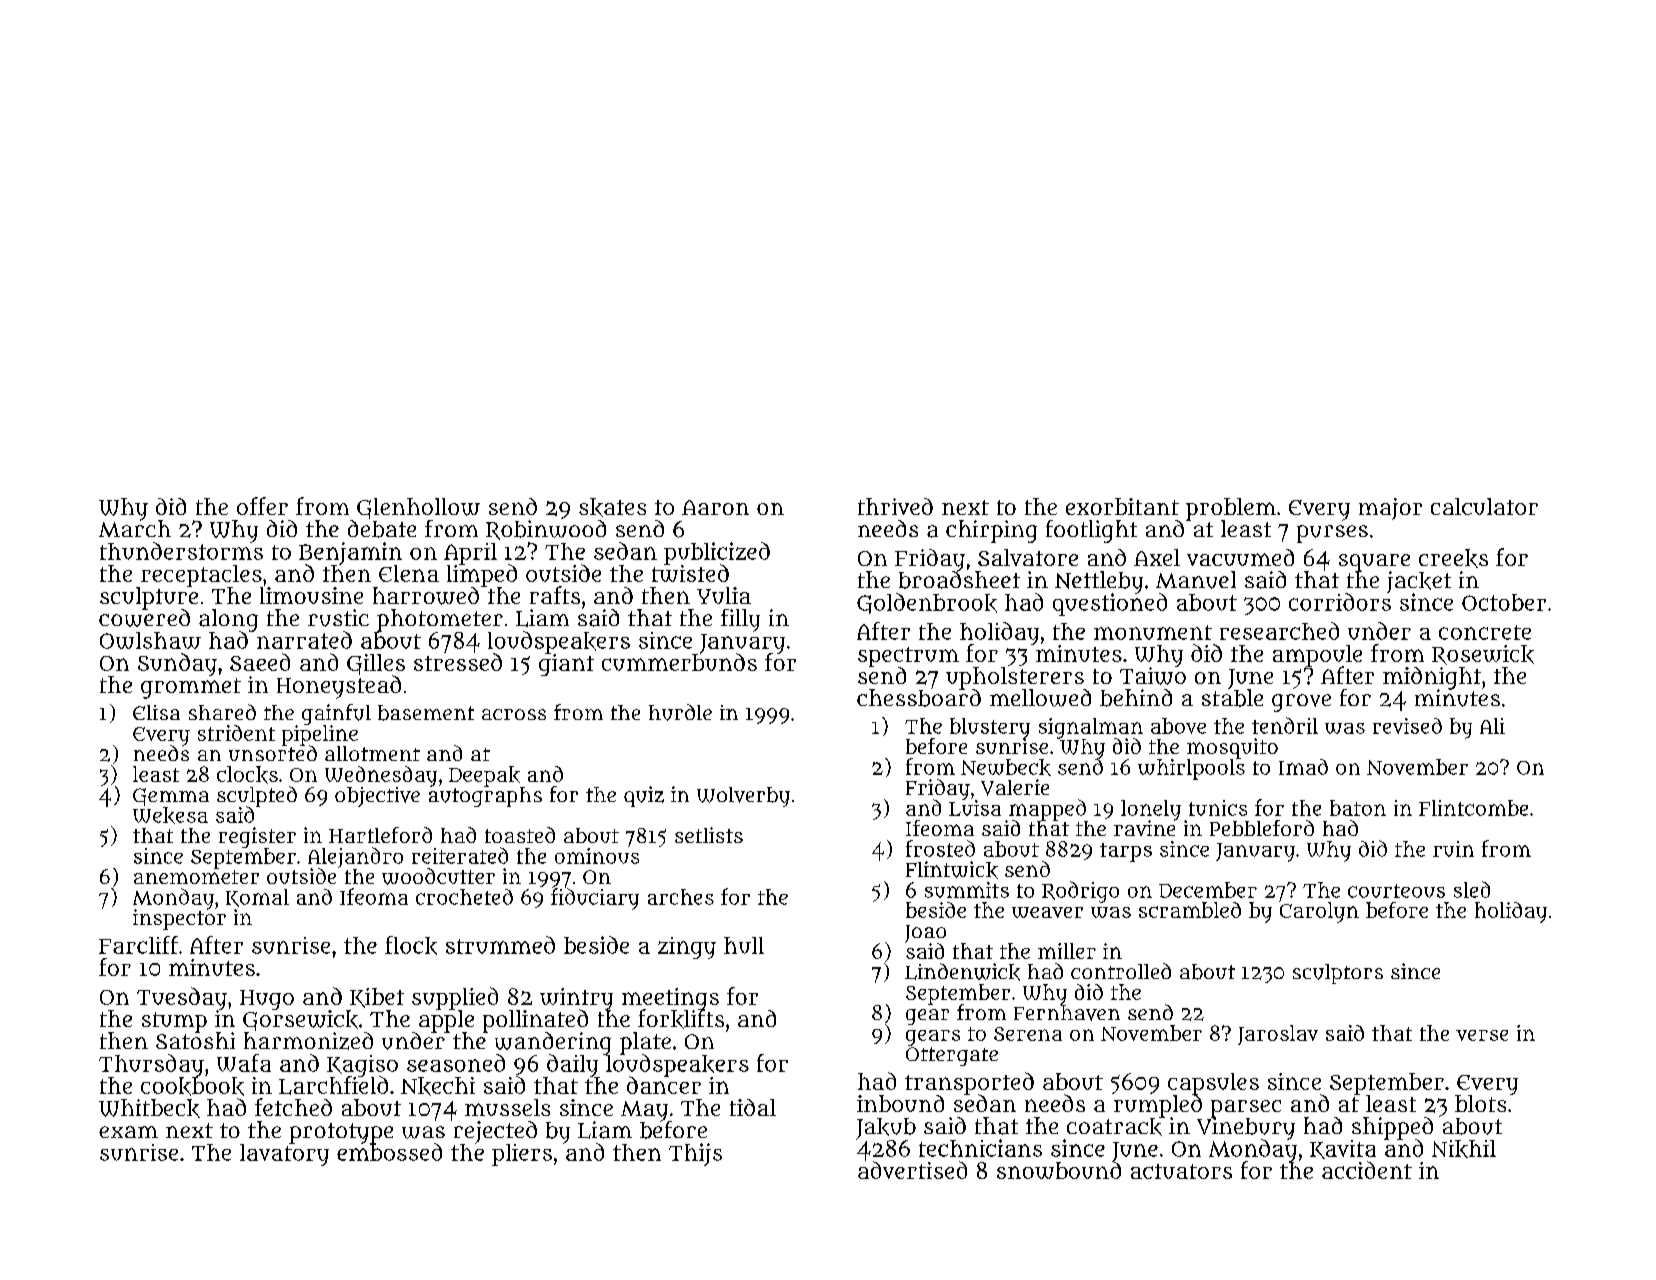  Describe the element at coordinates (1231, 509) in the screenshot. I see `problem` at that location.
